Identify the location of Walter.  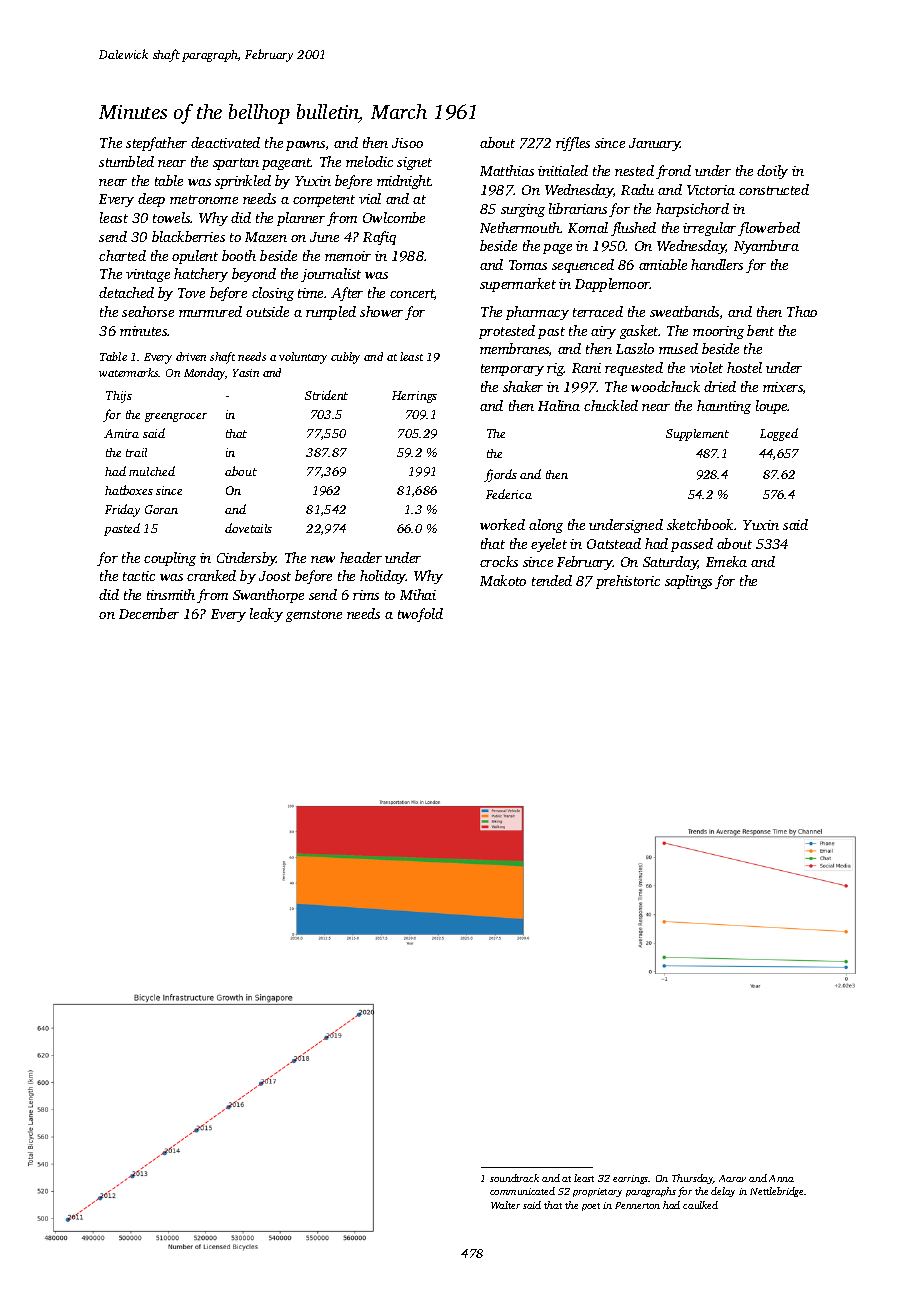
(505, 1205).
